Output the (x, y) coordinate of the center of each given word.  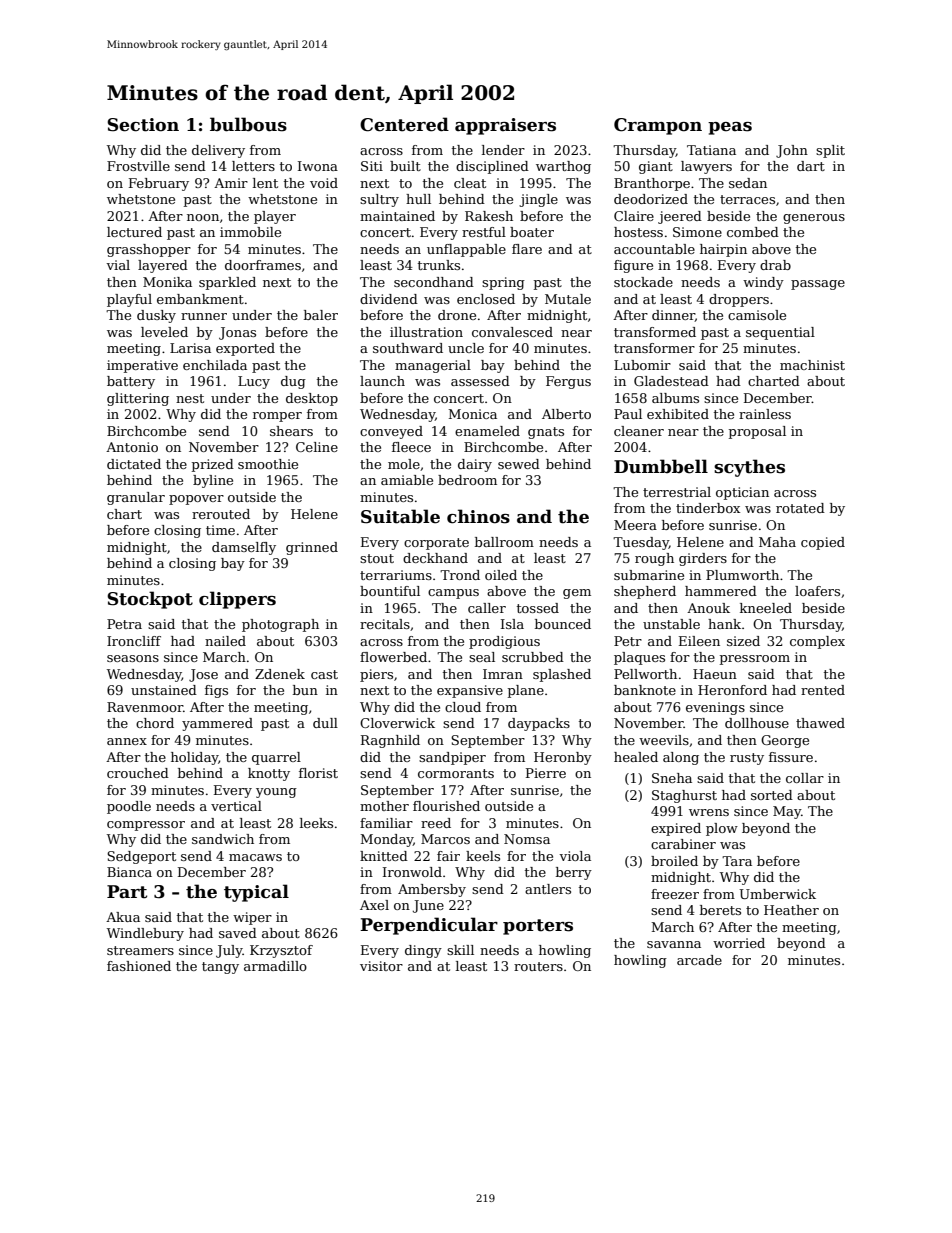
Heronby (563, 758)
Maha (777, 542)
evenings (715, 708)
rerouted (221, 514)
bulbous (248, 124)
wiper (252, 918)
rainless (765, 414)
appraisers (505, 126)
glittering (138, 399)
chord (155, 723)
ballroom (504, 542)
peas (730, 128)
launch (382, 381)
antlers (548, 889)
